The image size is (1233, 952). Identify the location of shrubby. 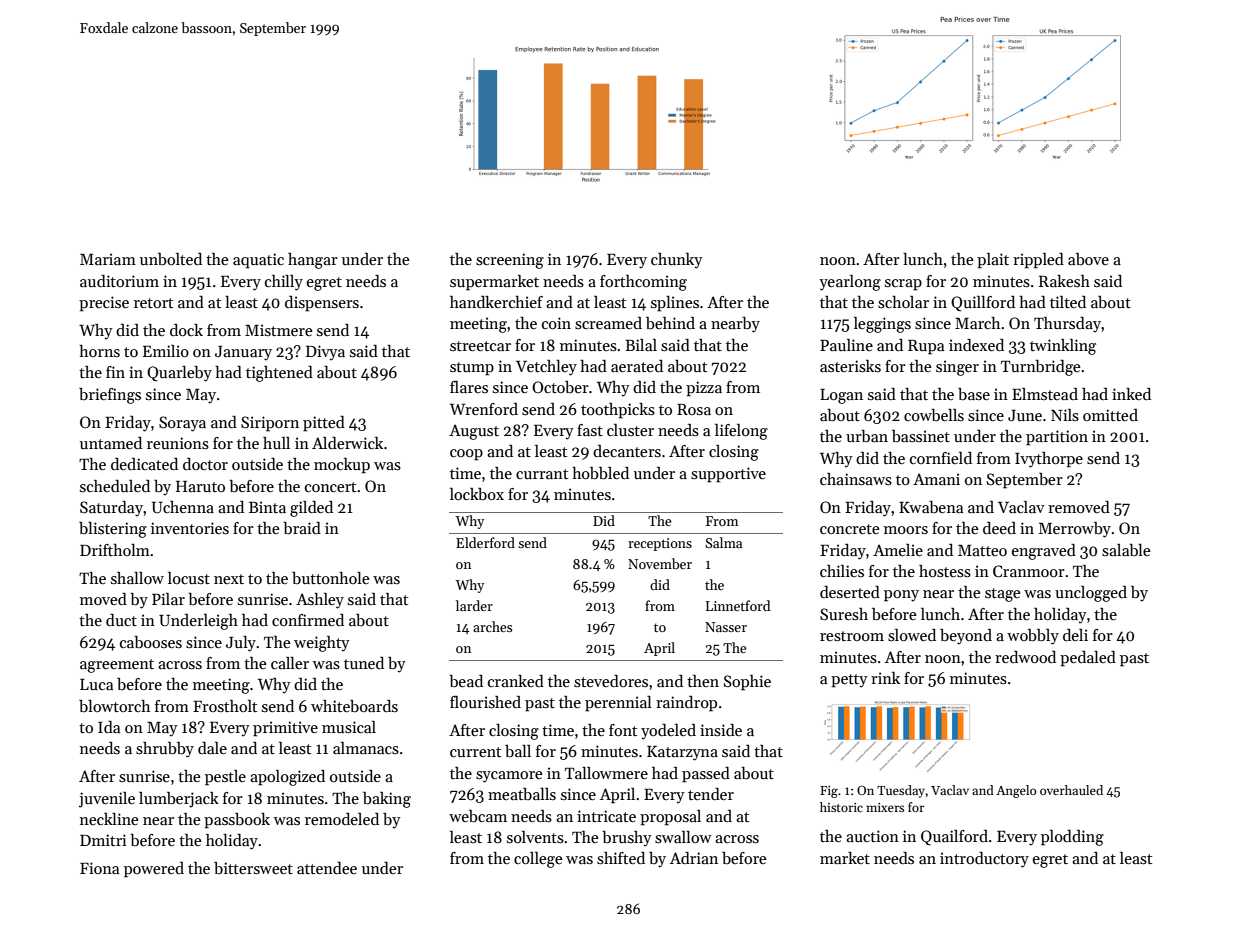
(165, 750).
